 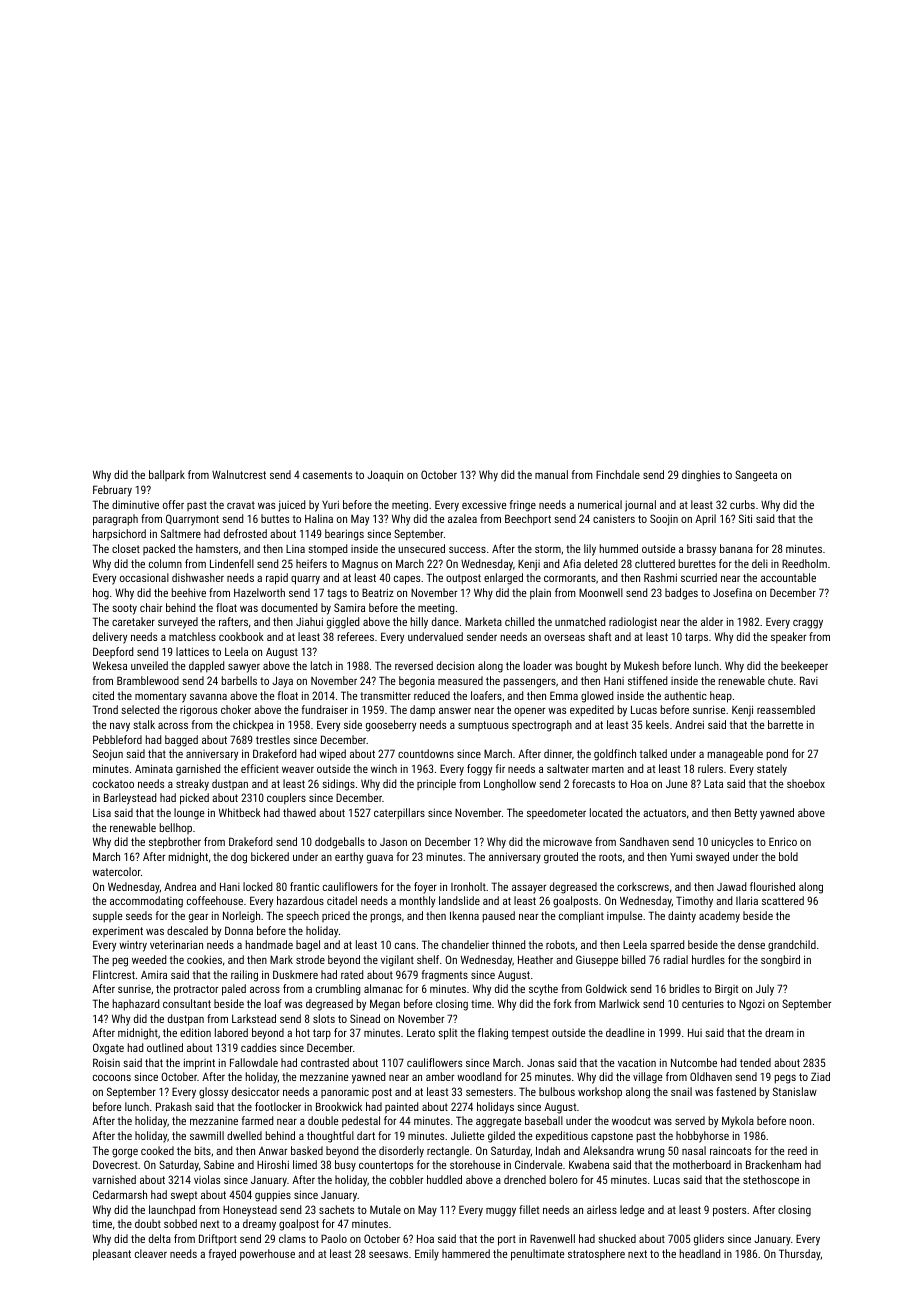 What do you see at coordinates (107, 917) in the screenshot?
I see `supple` at bounding box center [107, 917].
